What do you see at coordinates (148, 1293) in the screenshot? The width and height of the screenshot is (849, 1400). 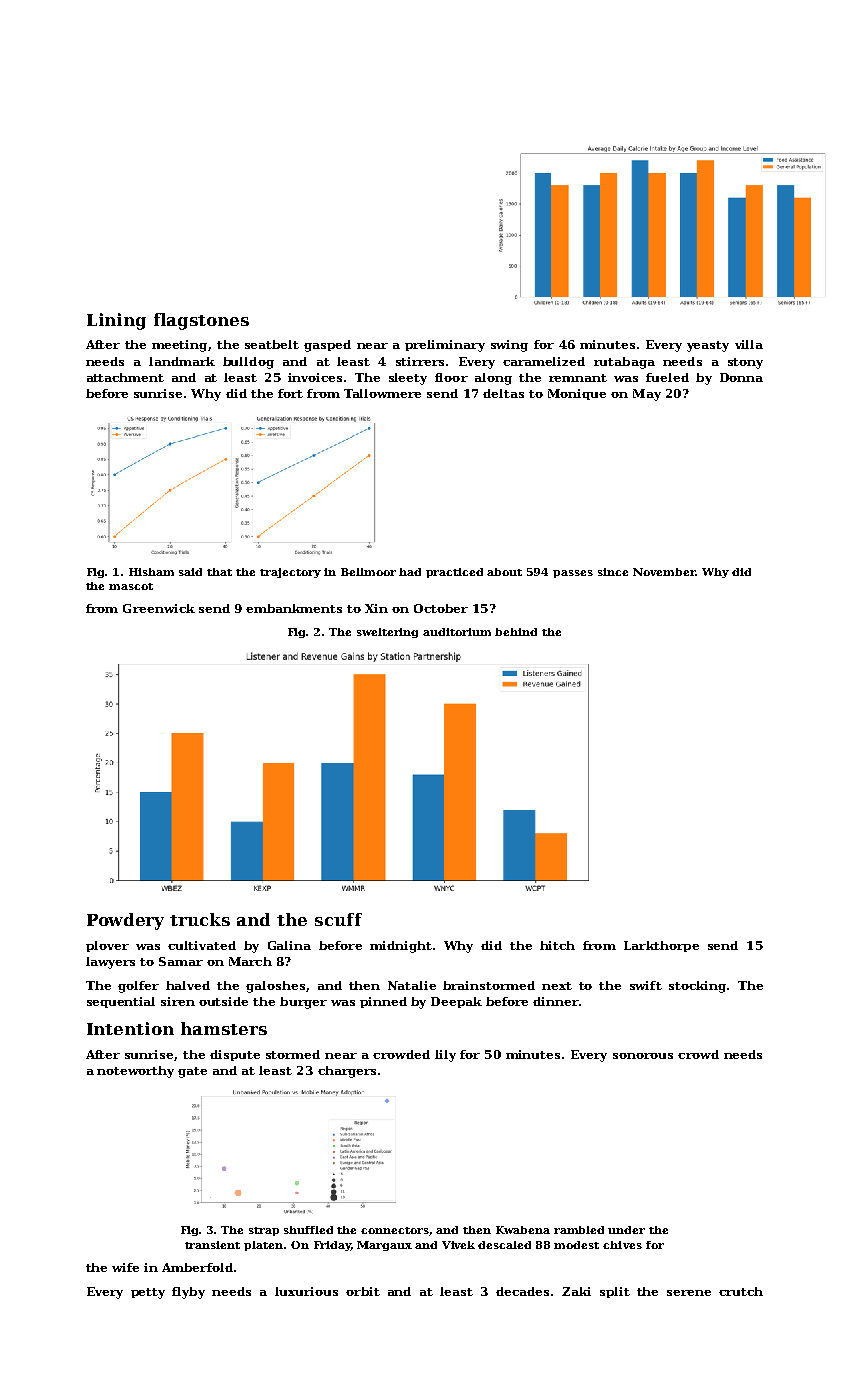 I see `petty` at bounding box center [148, 1293].
